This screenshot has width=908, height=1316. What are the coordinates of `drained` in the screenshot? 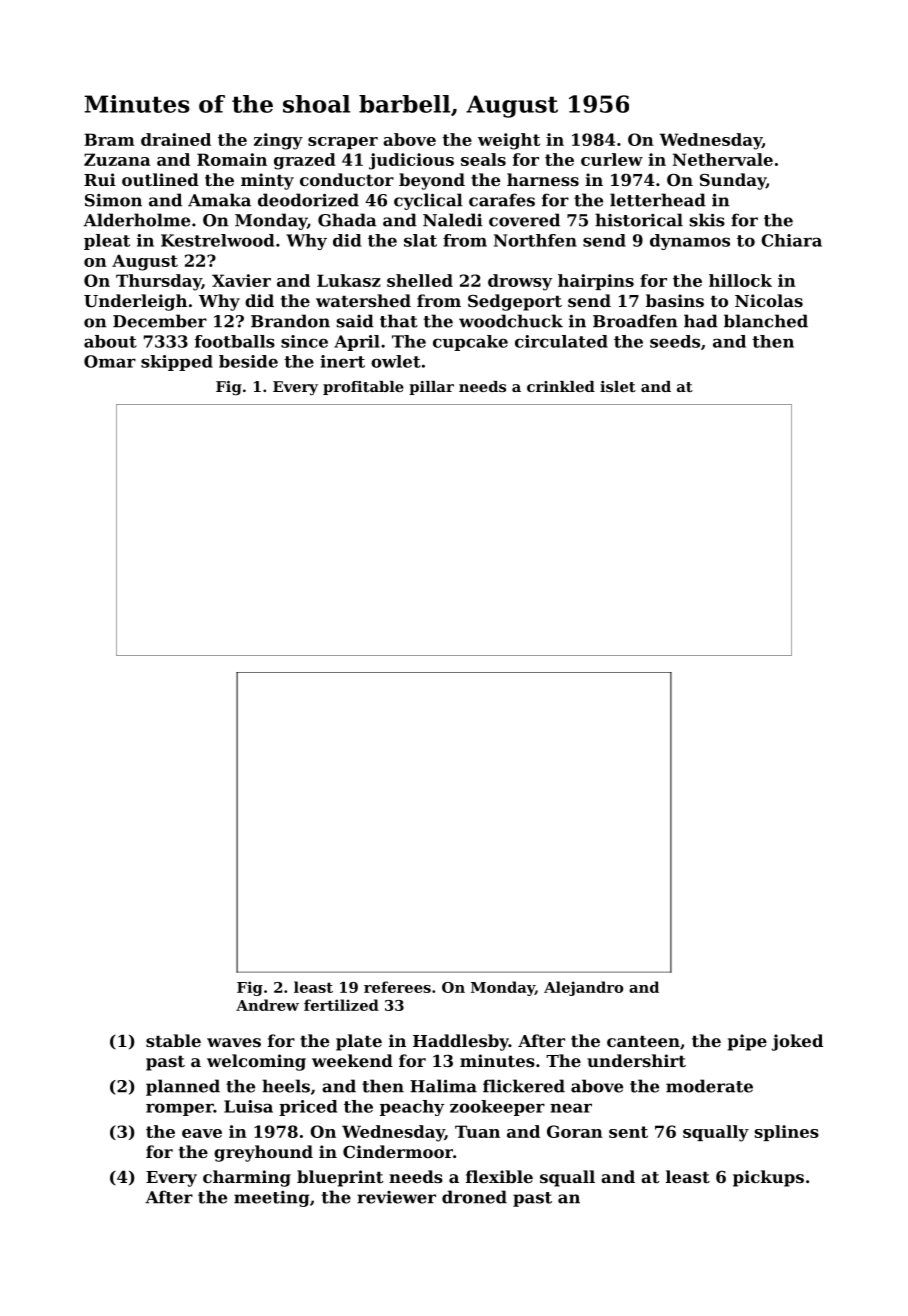 It's located at (176, 139).
